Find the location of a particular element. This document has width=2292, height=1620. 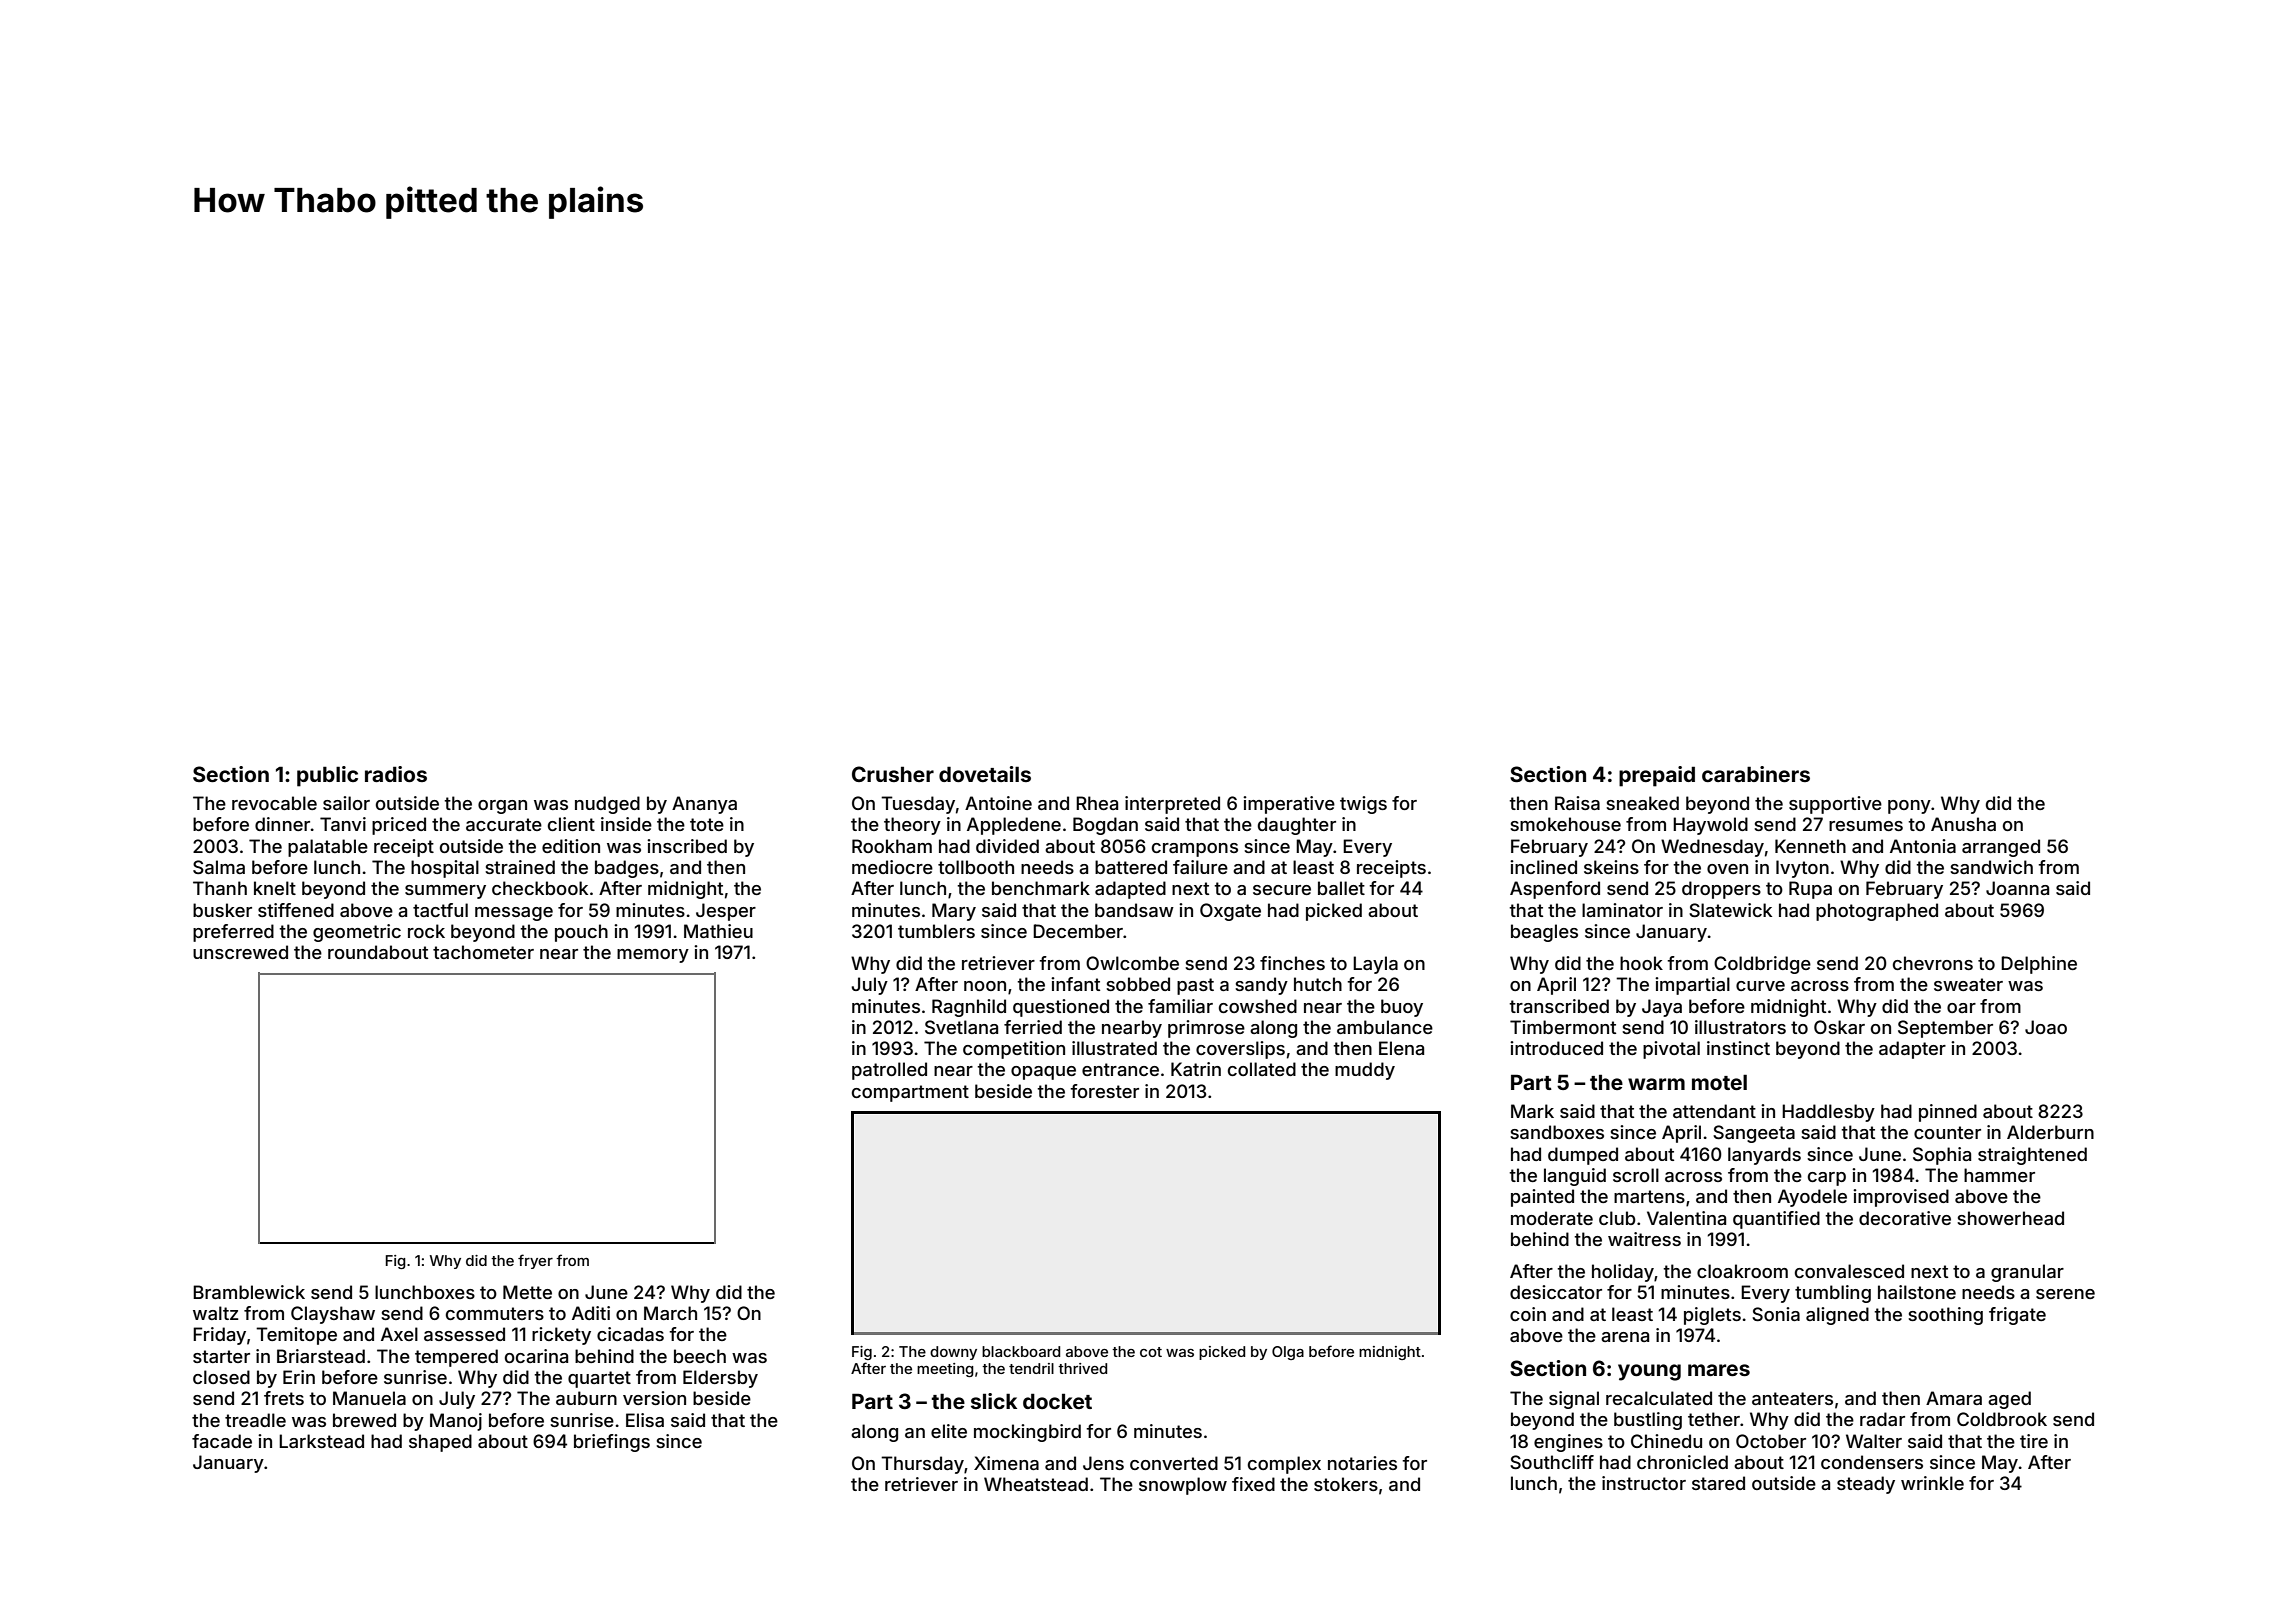

patrolled is located at coordinates (889, 1071).
